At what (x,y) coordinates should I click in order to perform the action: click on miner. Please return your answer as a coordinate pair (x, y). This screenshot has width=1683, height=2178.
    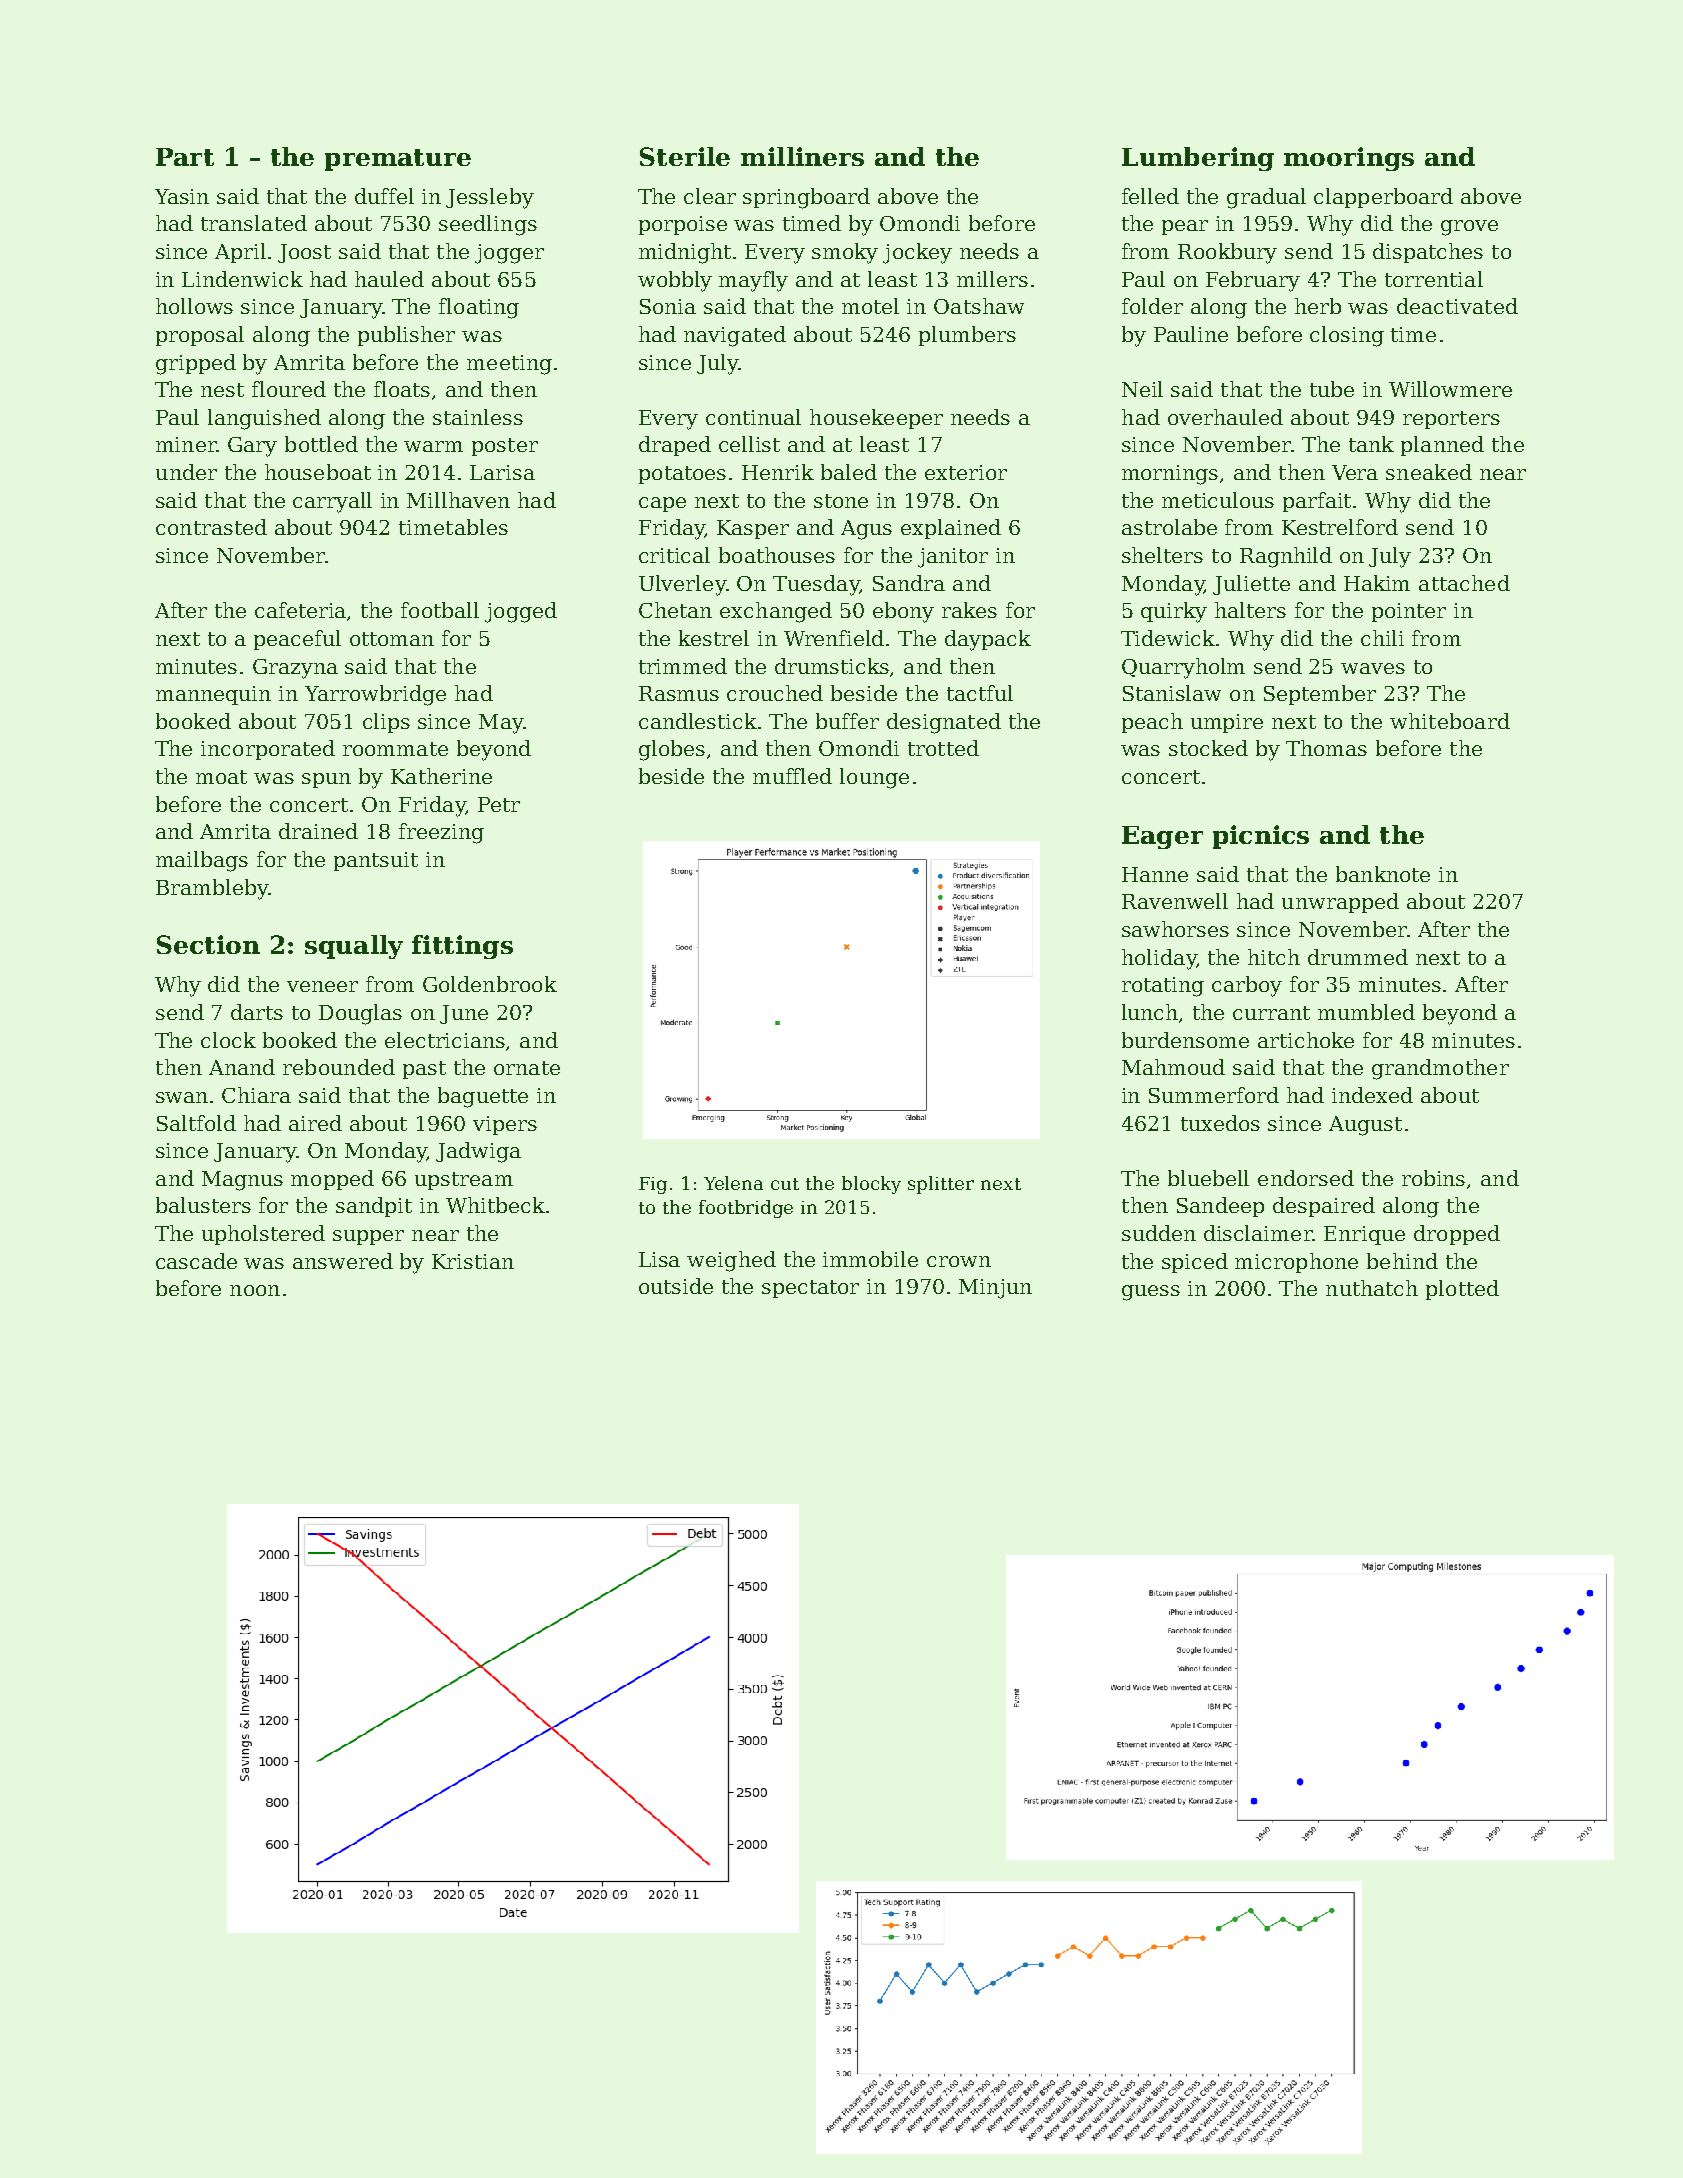
    Looking at the image, I should click on (186, 444).
